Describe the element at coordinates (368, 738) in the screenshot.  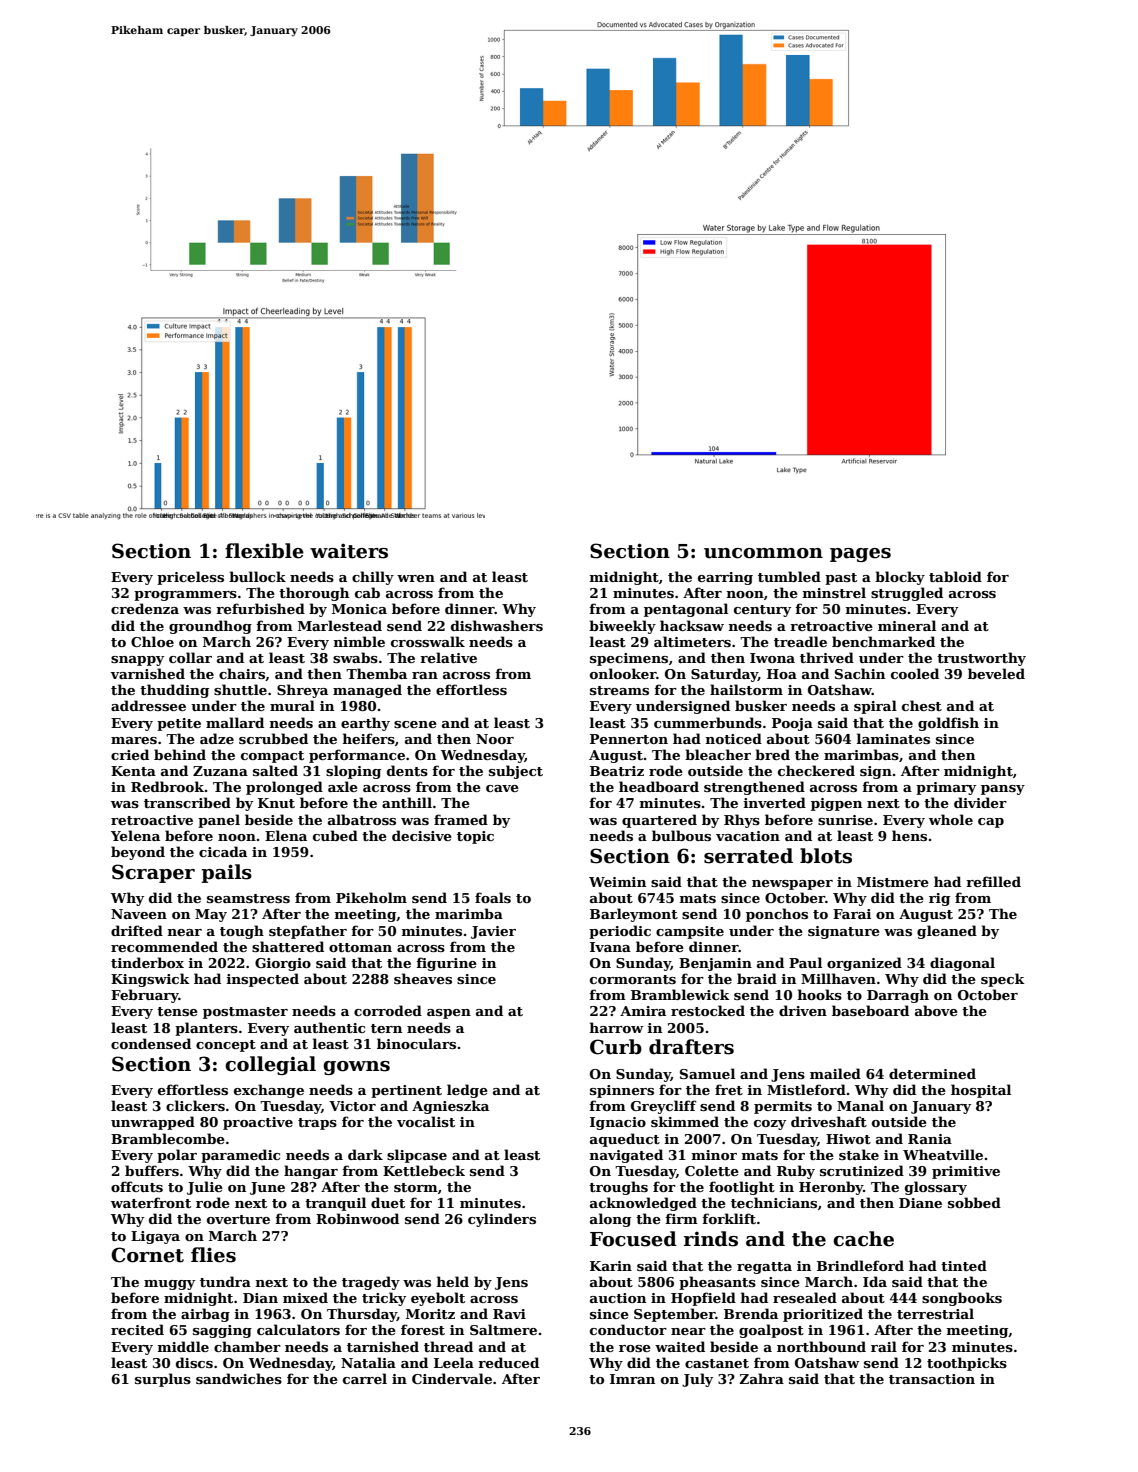
I see `heifers` at that location.
